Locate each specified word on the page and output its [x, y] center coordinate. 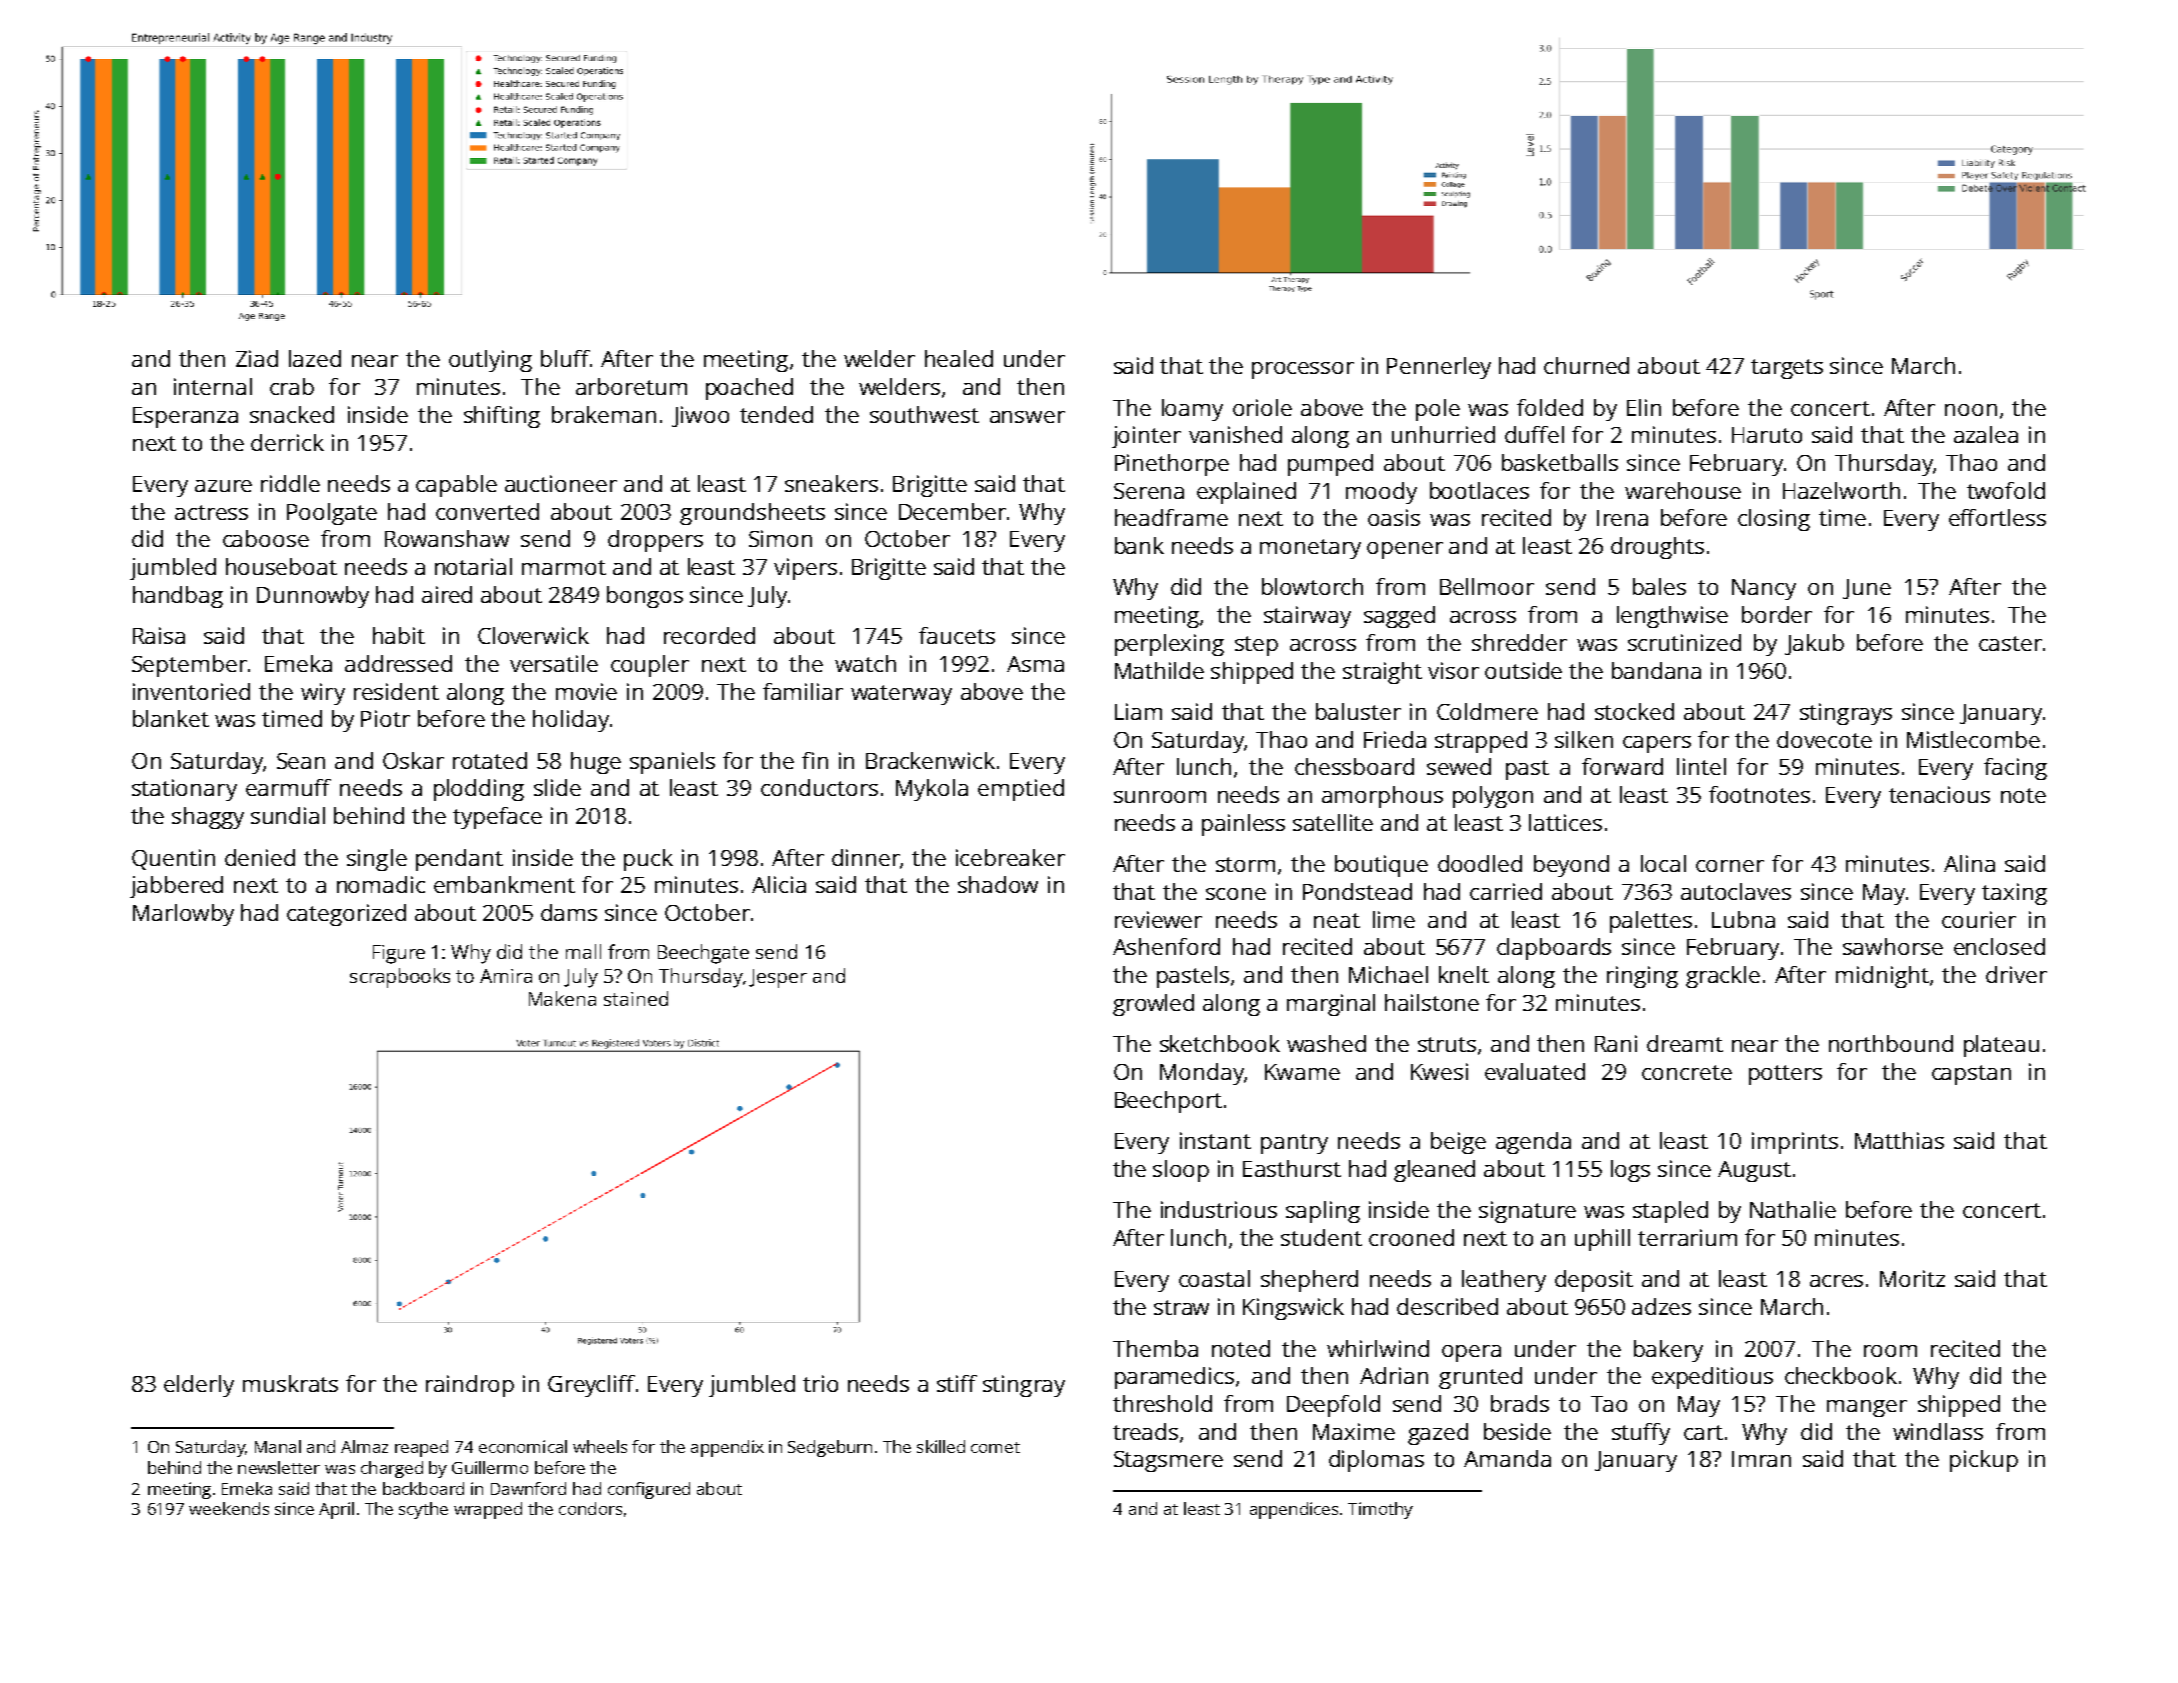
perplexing [1169, 645]
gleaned [1434, 1171]
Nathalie [1793, 1209]
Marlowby [183, 915]
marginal [1331, 1005]
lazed [315, 358]
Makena [562, 998]
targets [1787, 369]
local [1663, 863]
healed [959, 358]
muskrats [290, 1383]
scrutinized [1684, 642]
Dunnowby [313, 597]
